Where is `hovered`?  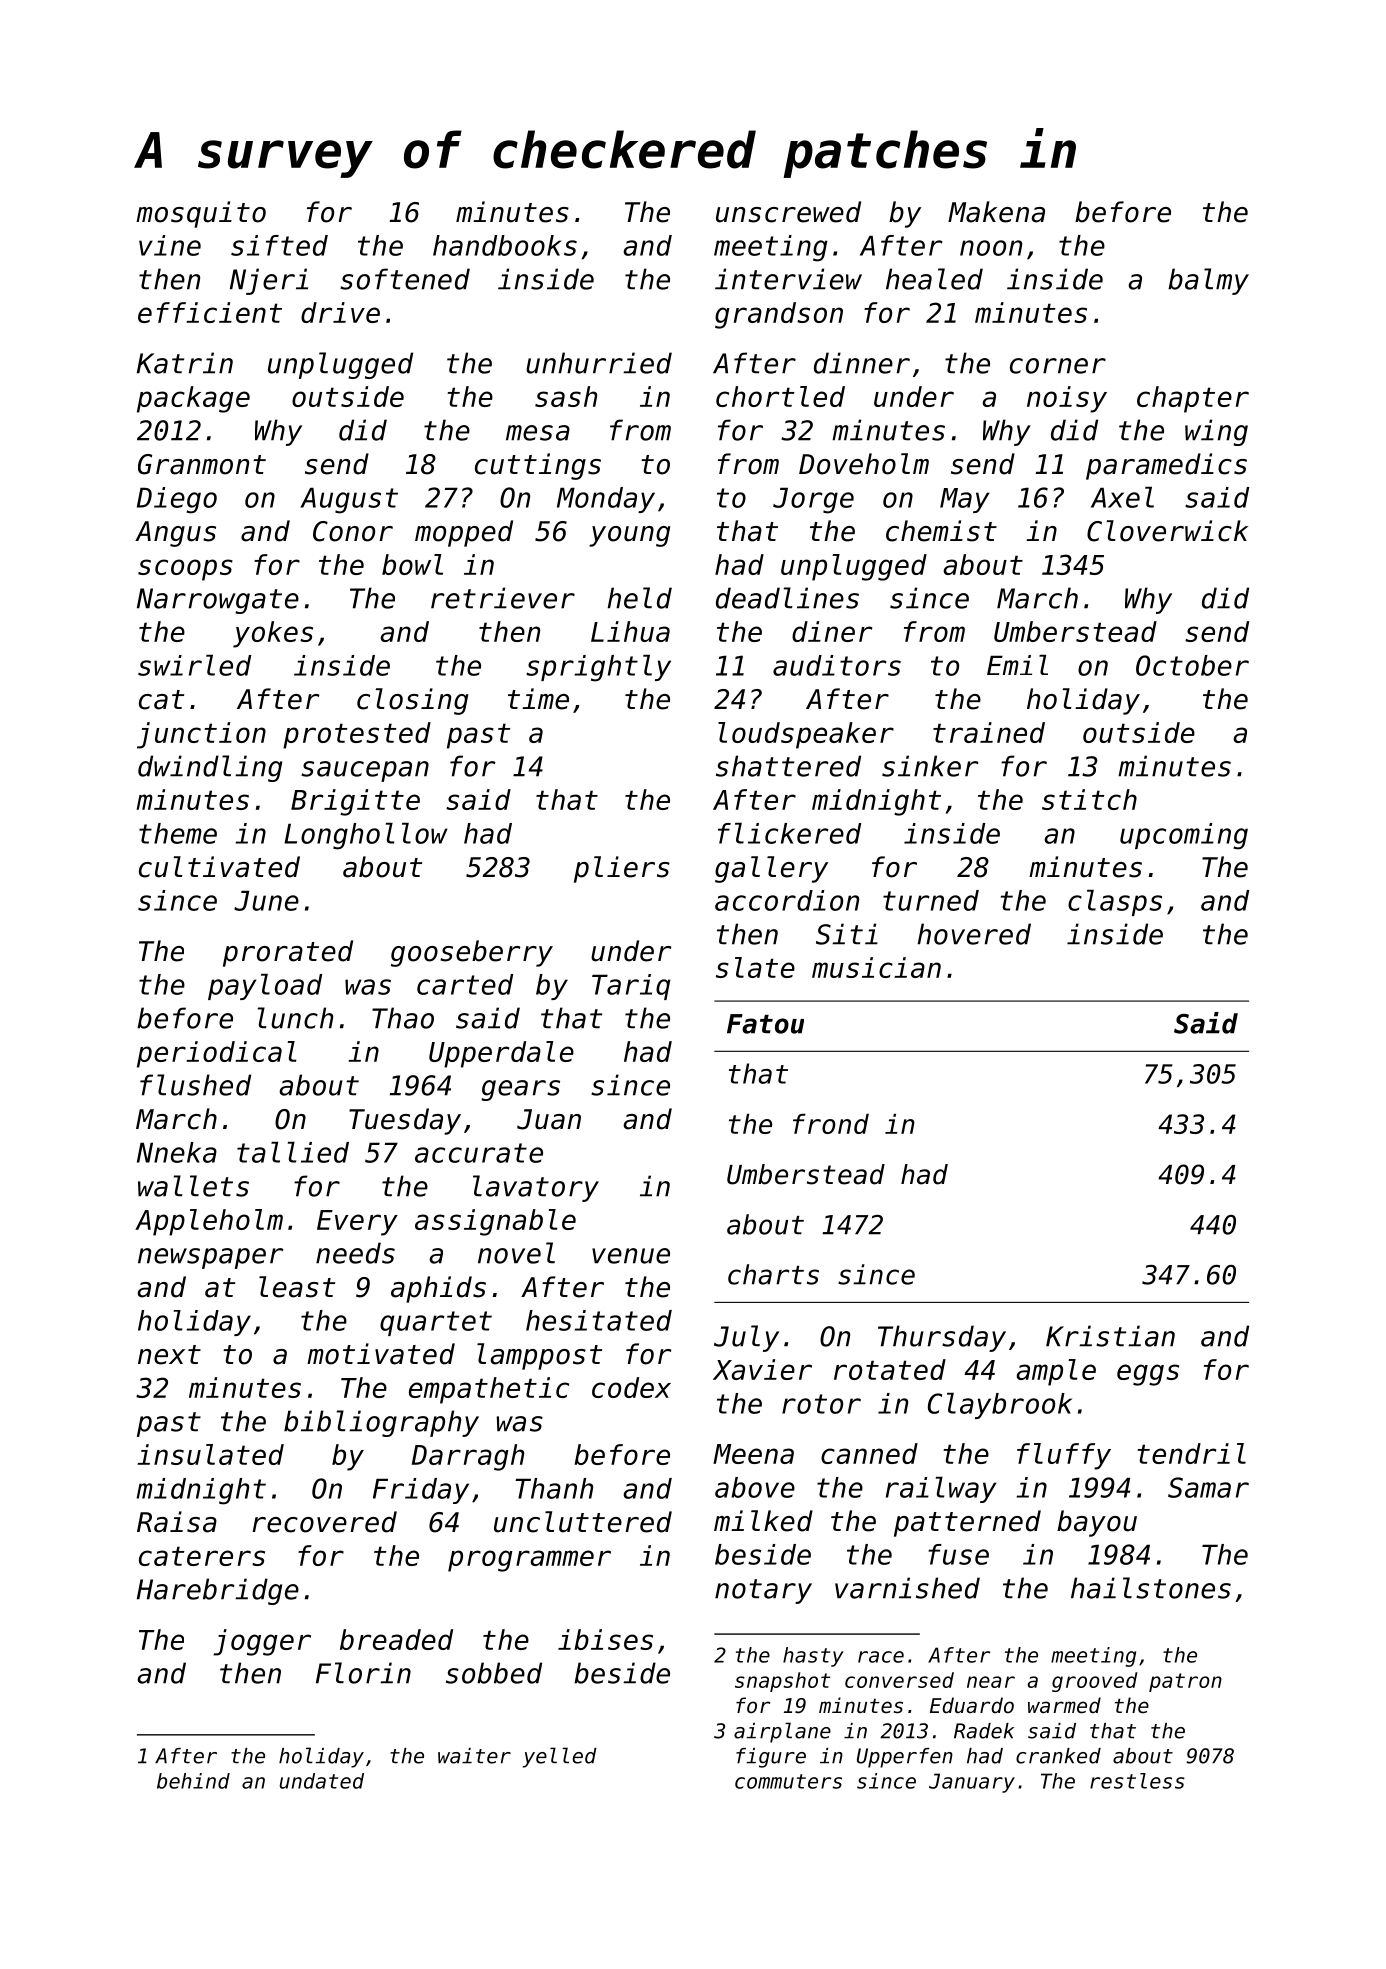
hovered is located at coordinates (974, 934).
